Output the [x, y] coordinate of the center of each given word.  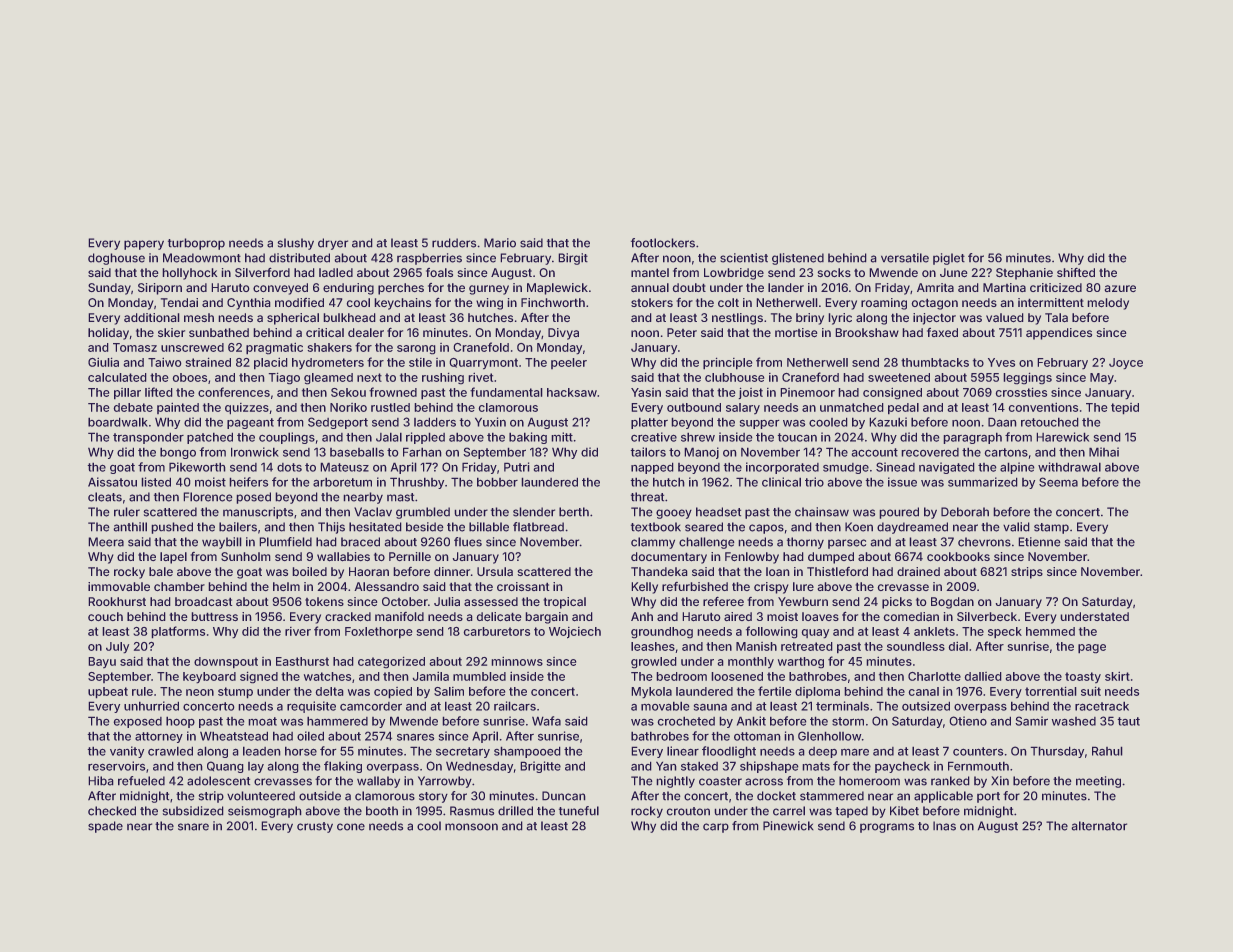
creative [654, 437]
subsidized [193, 811]
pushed [172, 528]
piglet [949, 259]
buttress [214, 616]
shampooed [527, 752]
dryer [333, 244]
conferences [234, 392]
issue [902, 482]
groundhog [662, 633]
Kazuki [888, 422]
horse [301, 751]
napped [652, 468]
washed [1073, 721]
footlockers [663, 243]
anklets [934, 631]
